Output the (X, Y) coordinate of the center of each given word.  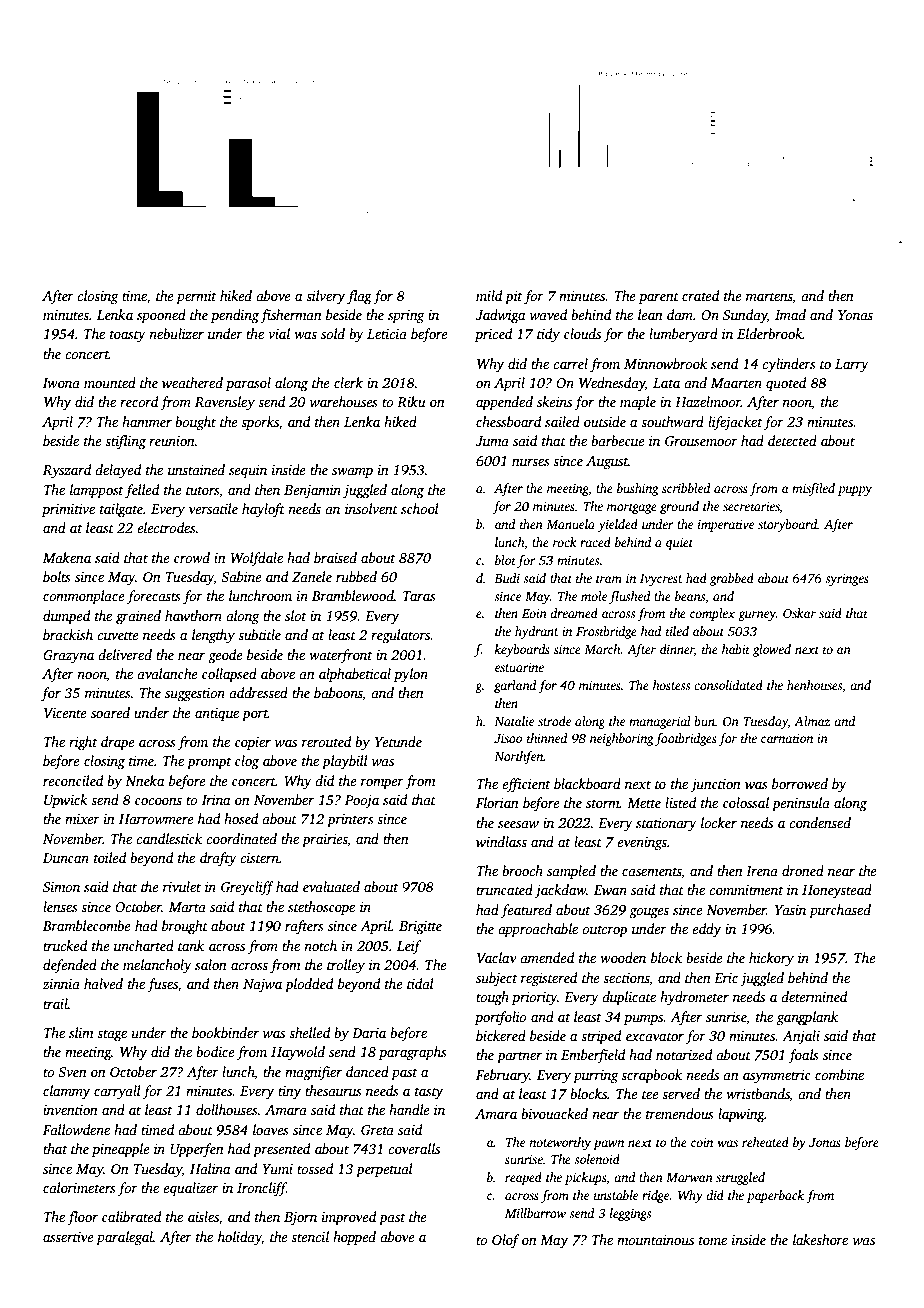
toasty (128, 336)
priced (493, 335)
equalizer (190, 1189)
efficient (526, 785)
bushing (638, 489)
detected (792, 440)
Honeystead (837, 891)
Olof (505, 1241)
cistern (259, 858)
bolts (57, 576)
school (420, 508)
